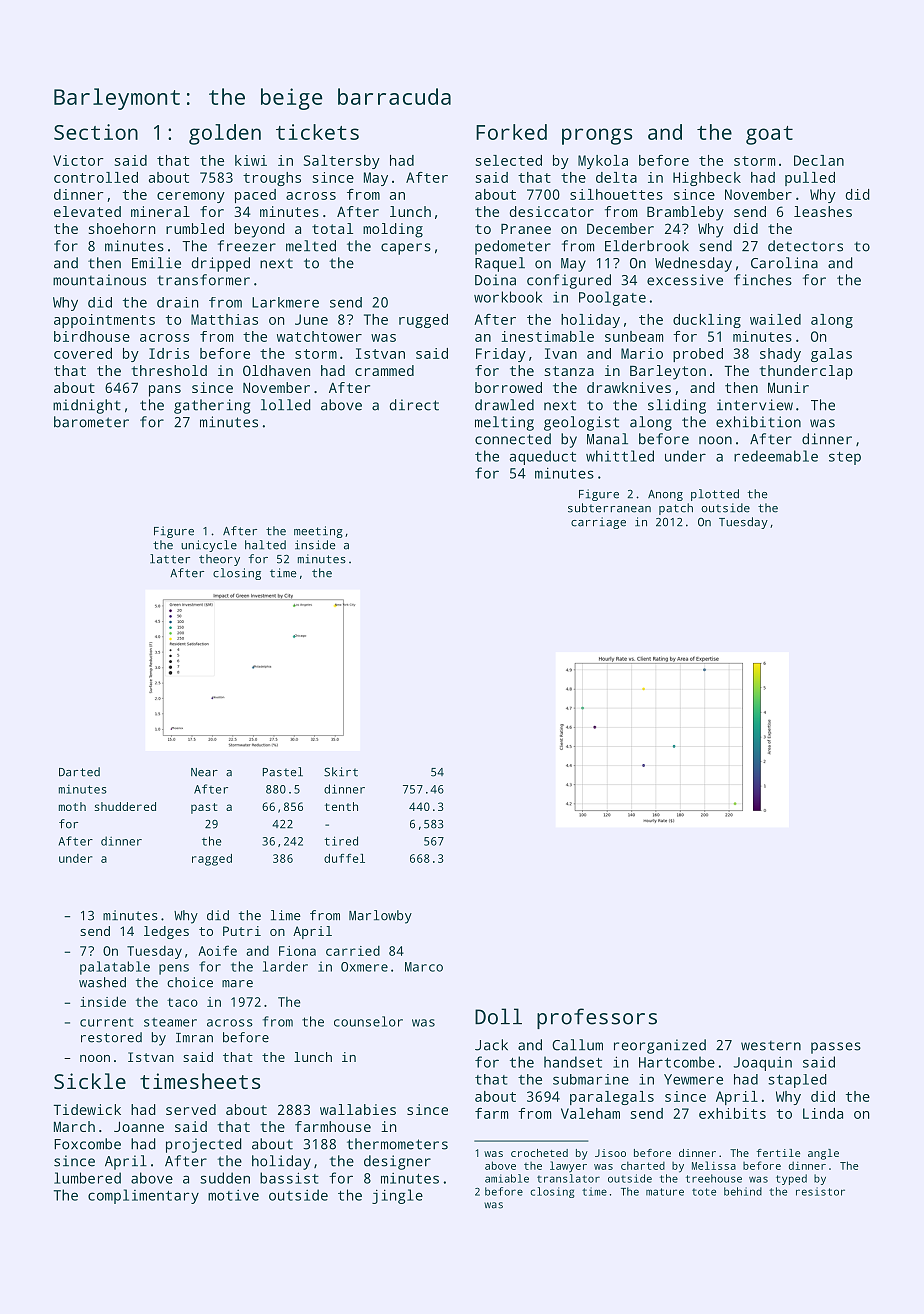 This page has height=1314, width=924. What do you see at coordinates (498, 1016) in the page?
I see `Doll` at bounding box center [498, 1016].
